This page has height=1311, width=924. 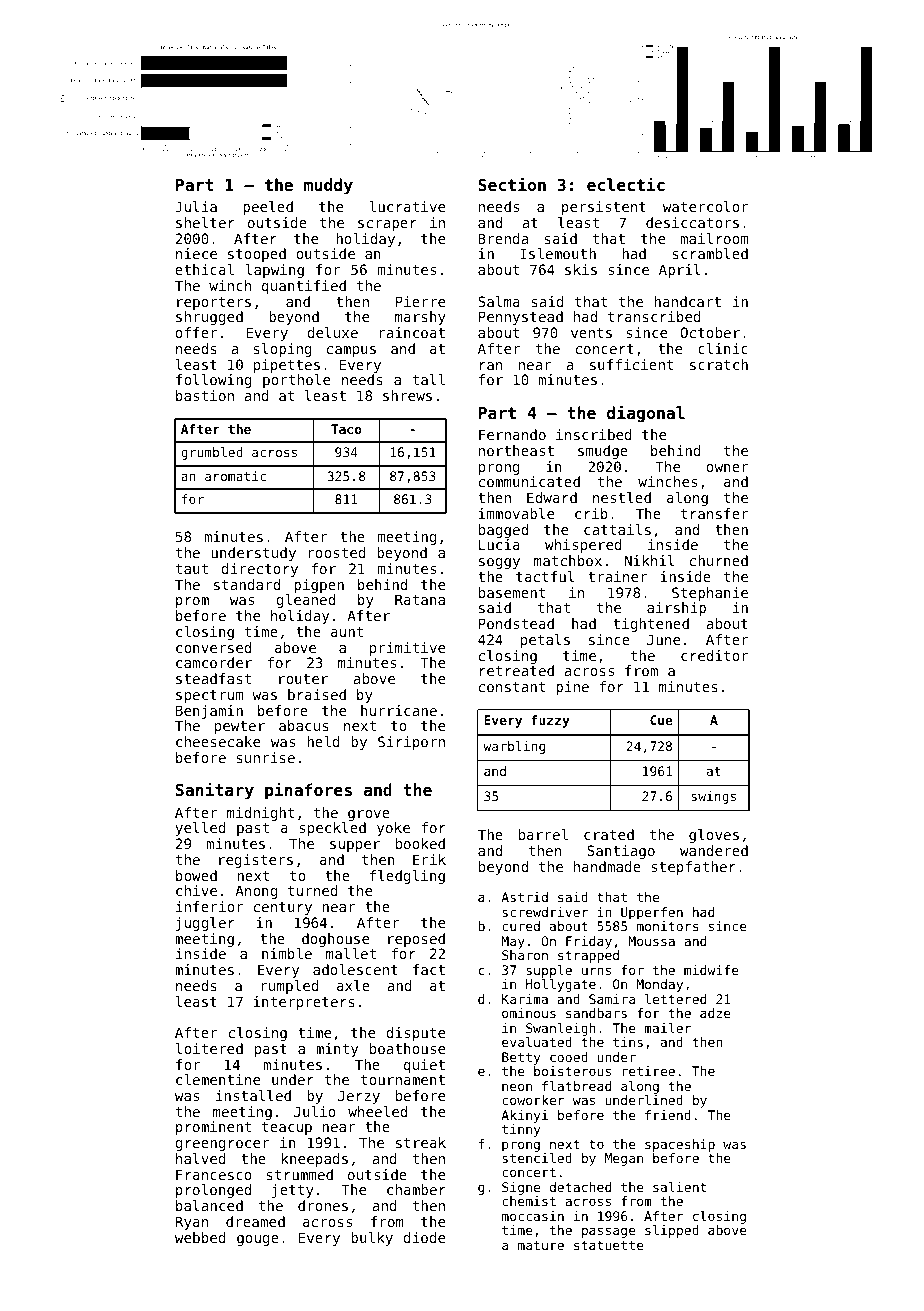 What do you see at coordinates (209, 1048) in the page?
I see `loitered` at bounding box center [209, 1048].
